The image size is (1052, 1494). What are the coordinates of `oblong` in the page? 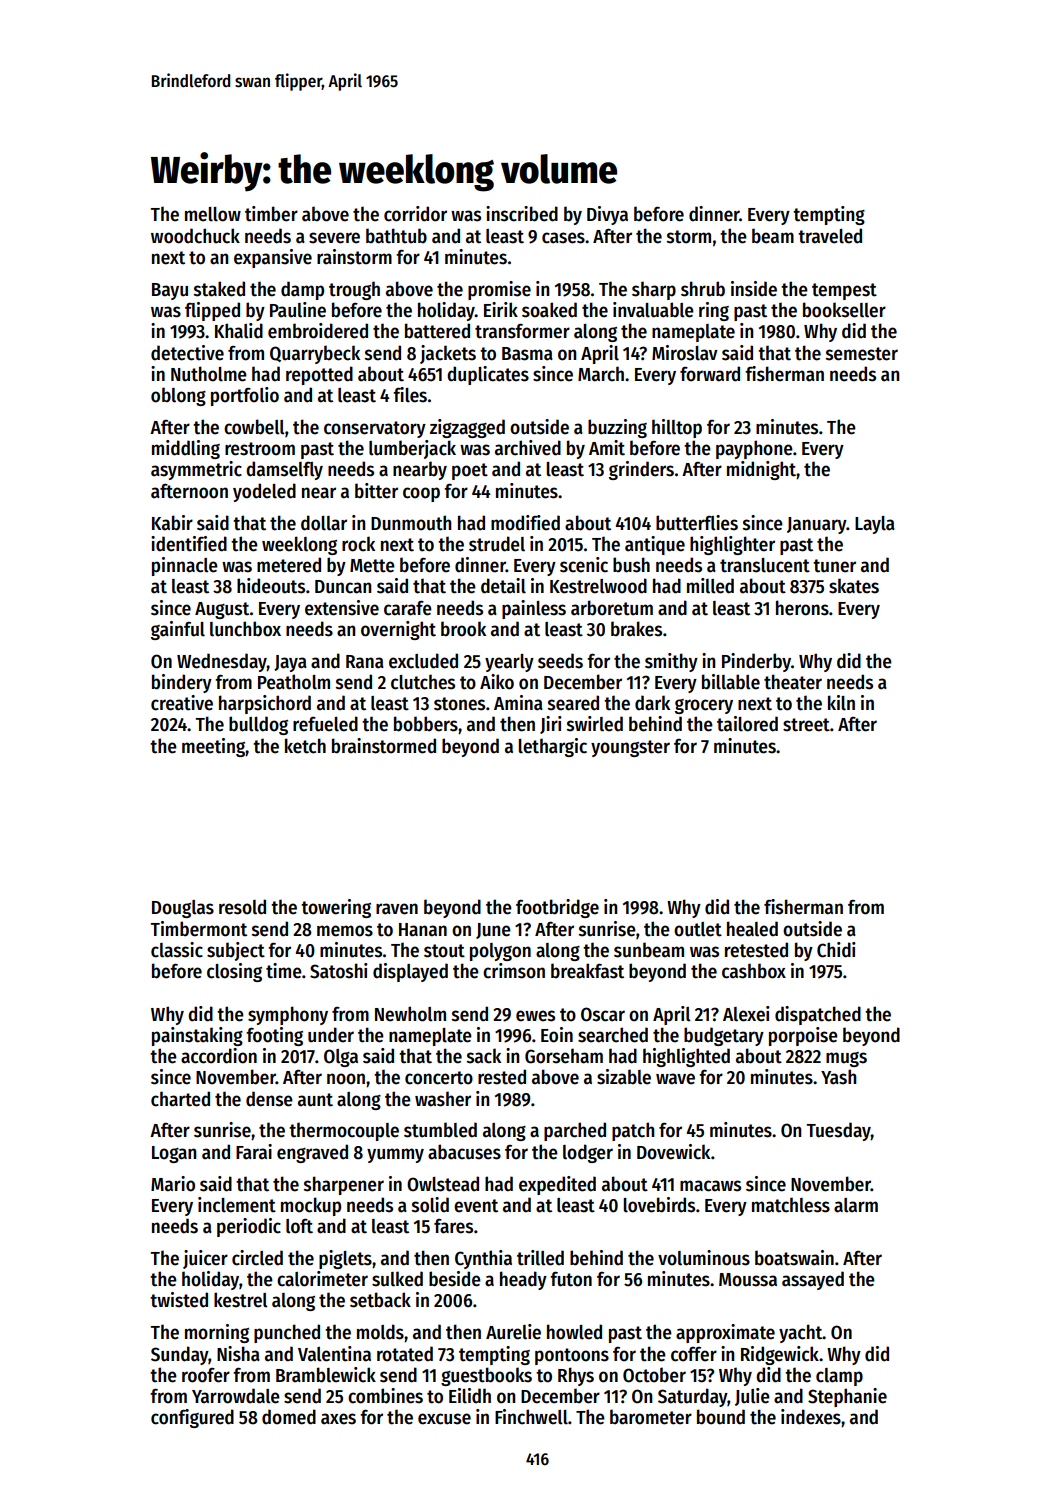 It's located at (178, 396).
